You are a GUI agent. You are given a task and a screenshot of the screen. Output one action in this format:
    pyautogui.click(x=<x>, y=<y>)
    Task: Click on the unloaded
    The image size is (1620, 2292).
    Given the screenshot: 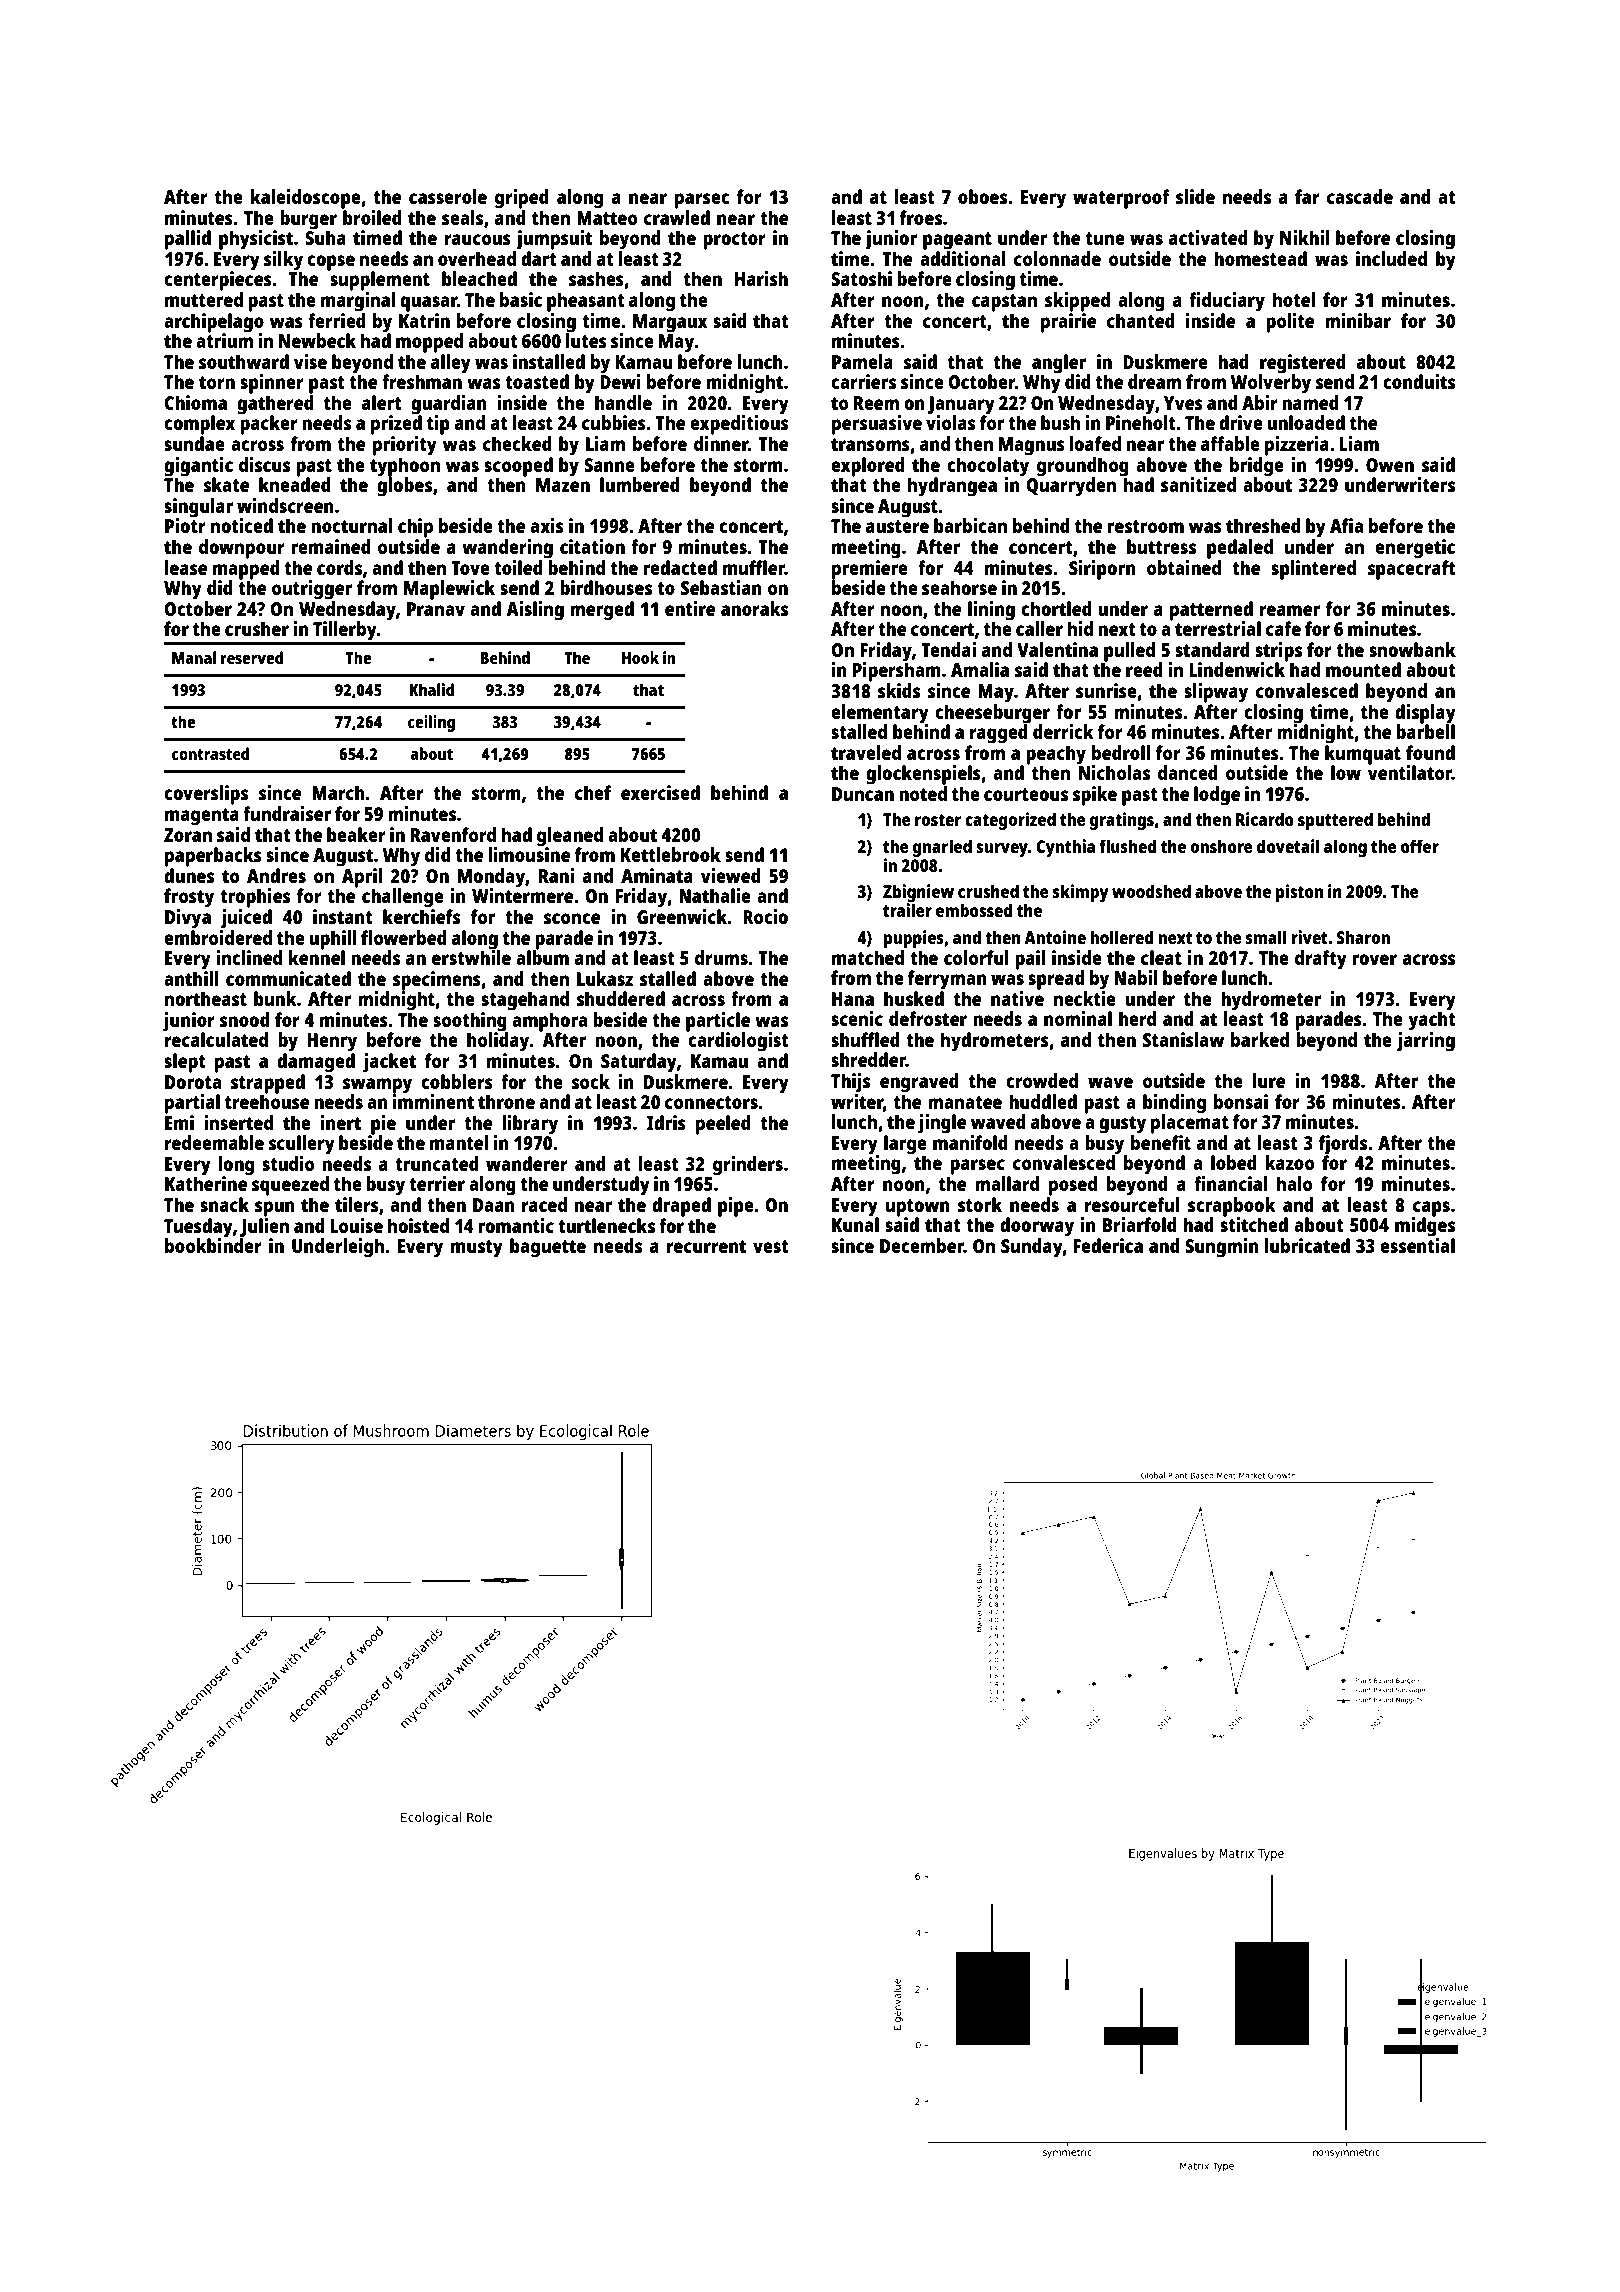 What is the action you would take?
    pyautogui.click(x=1306, y=422)
